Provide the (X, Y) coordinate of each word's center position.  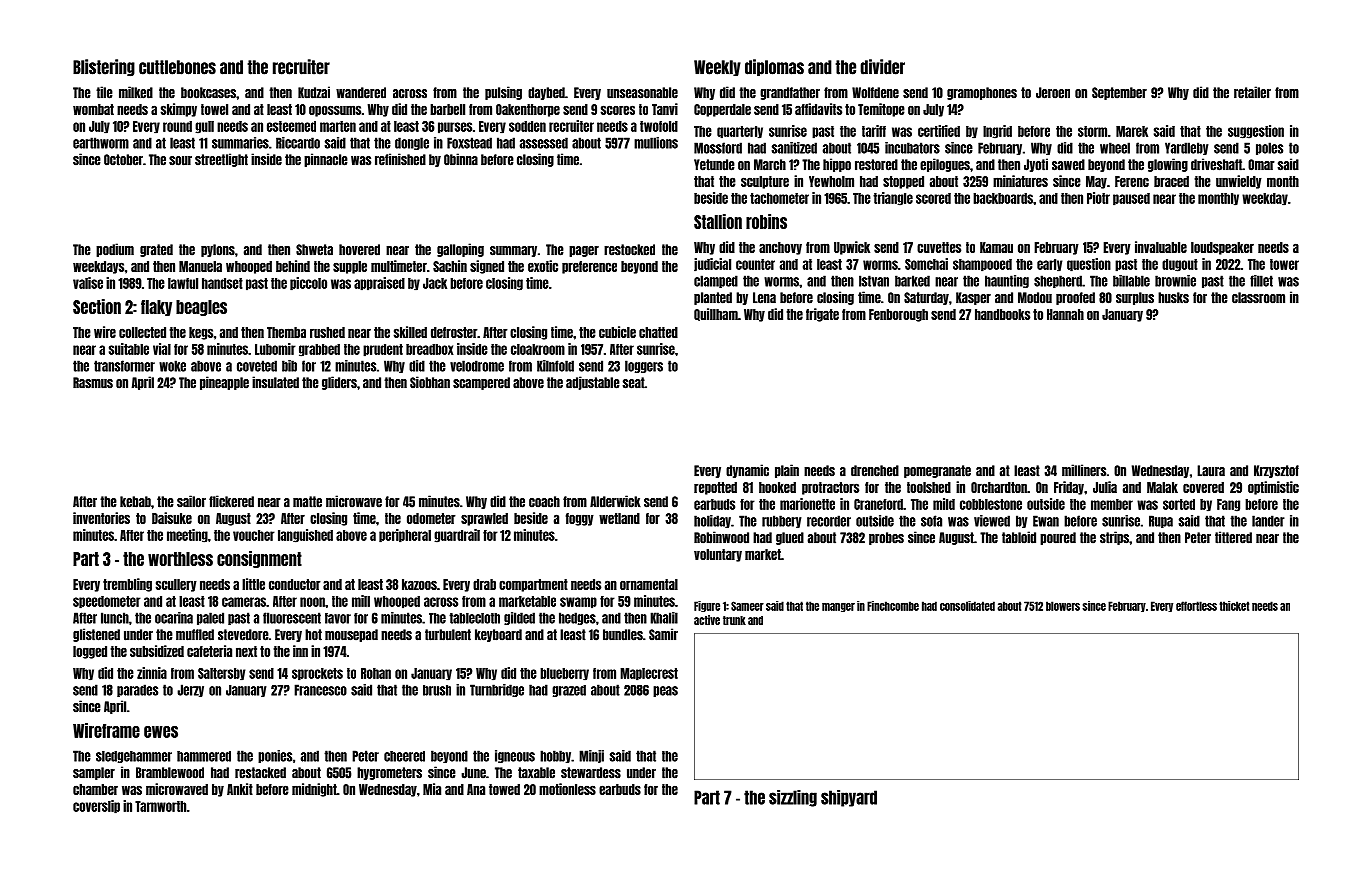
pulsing (503, 93)
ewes (161, 732)
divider (882, 67)
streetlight (221, 160)
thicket (1234, 606)
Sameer (747, 606)
